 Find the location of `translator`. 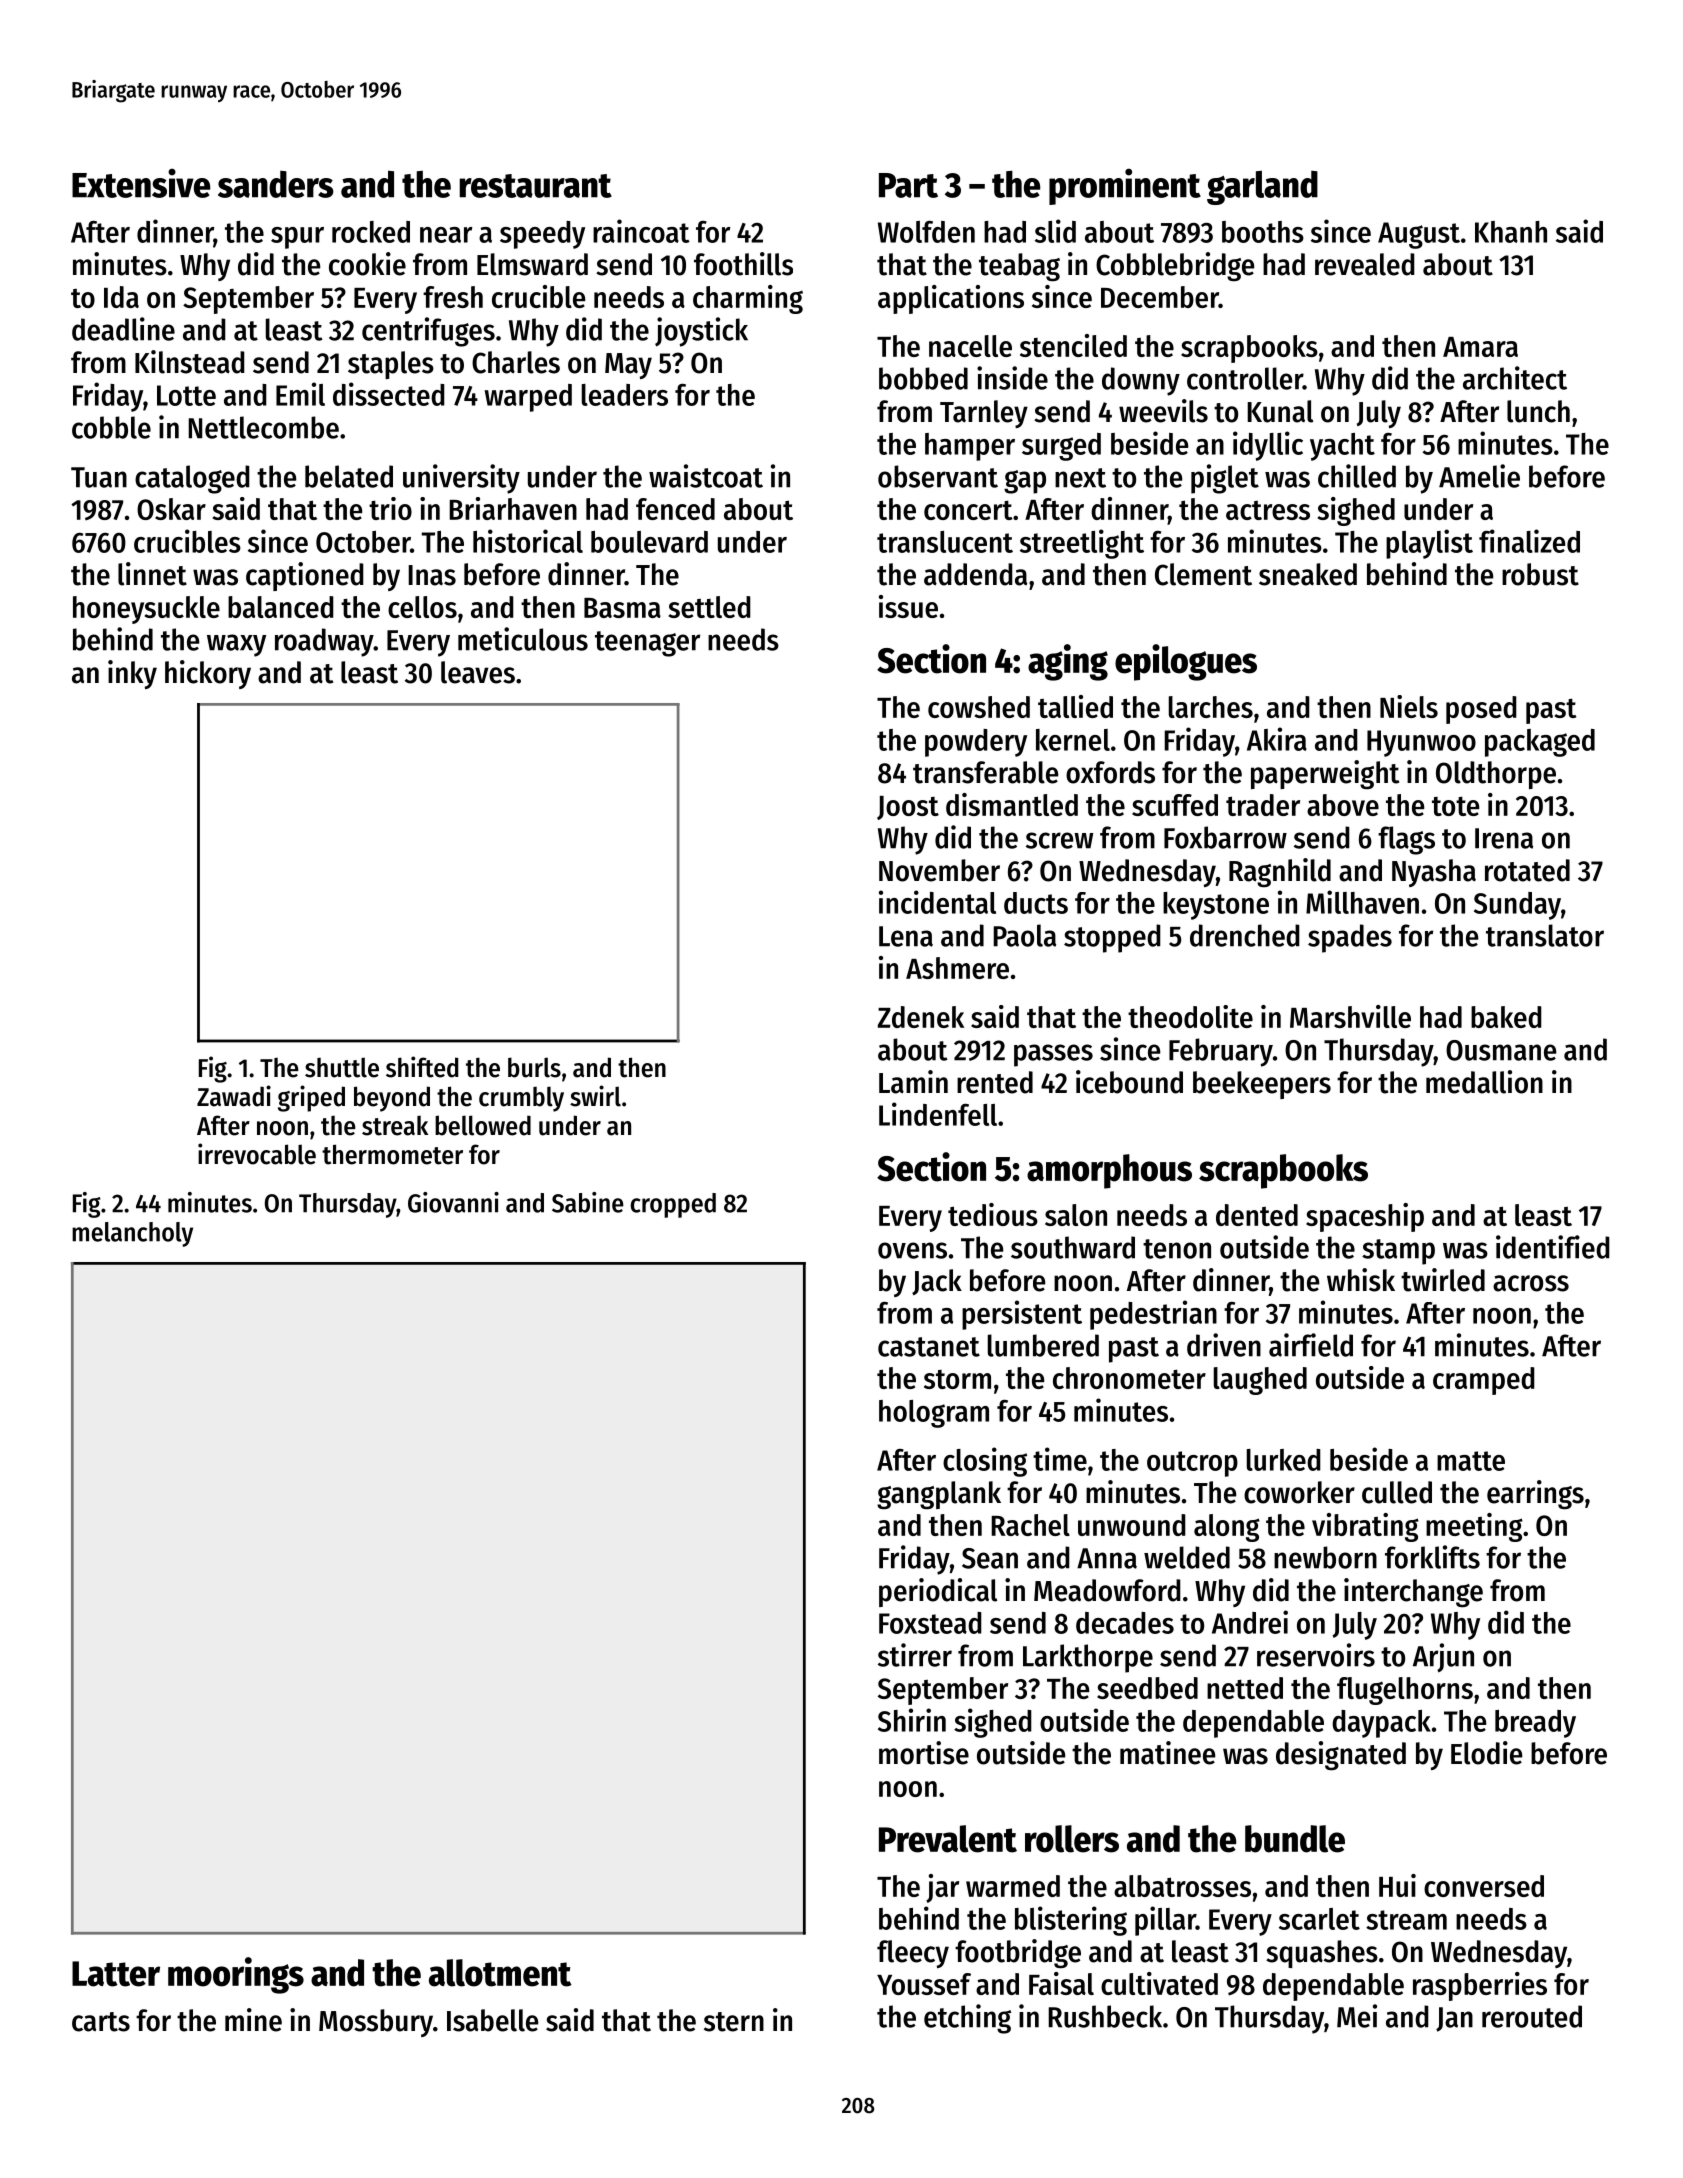

translator is located at coordinates (1545, 935).
